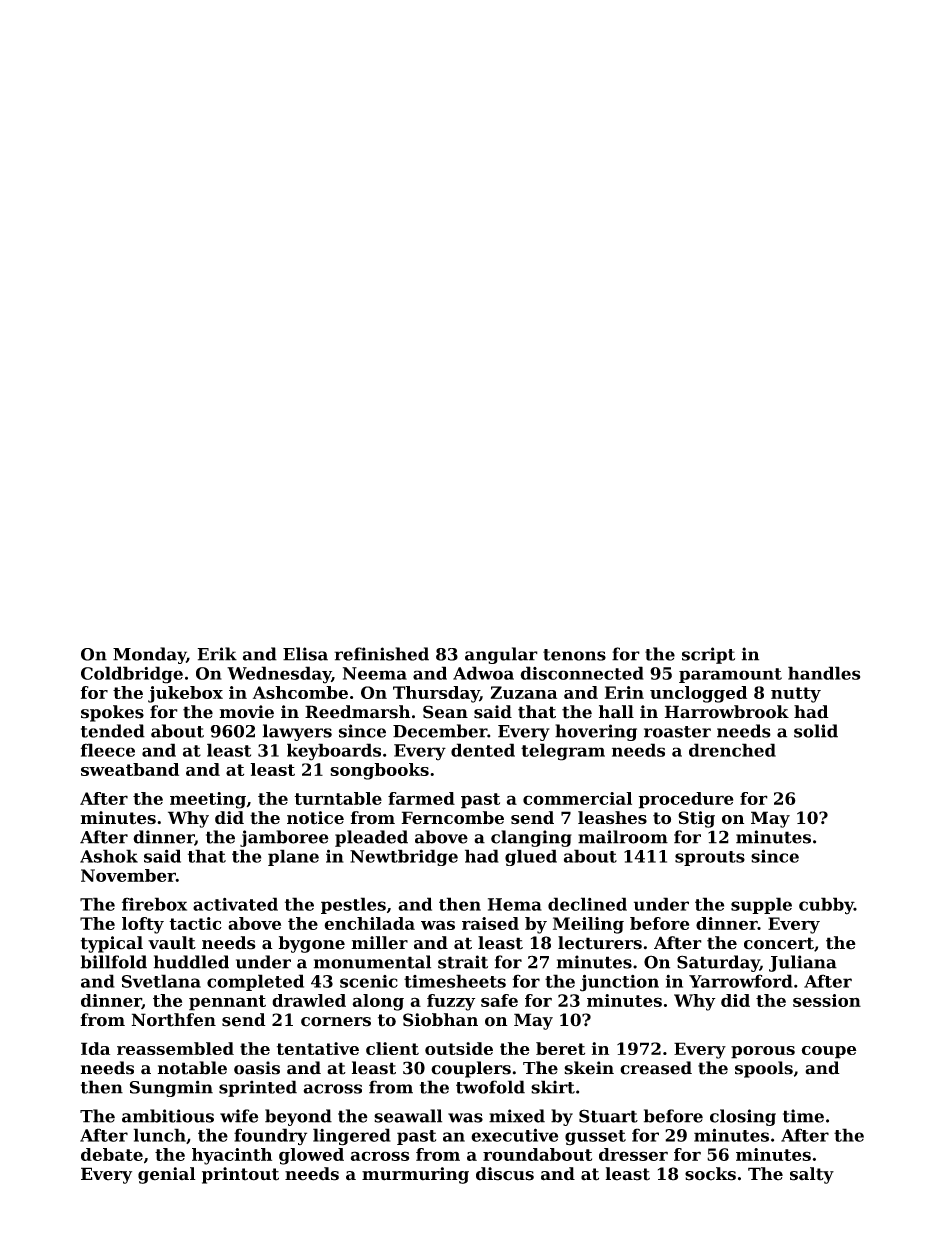  I want to click on Wednesday, so click(279, 675).
